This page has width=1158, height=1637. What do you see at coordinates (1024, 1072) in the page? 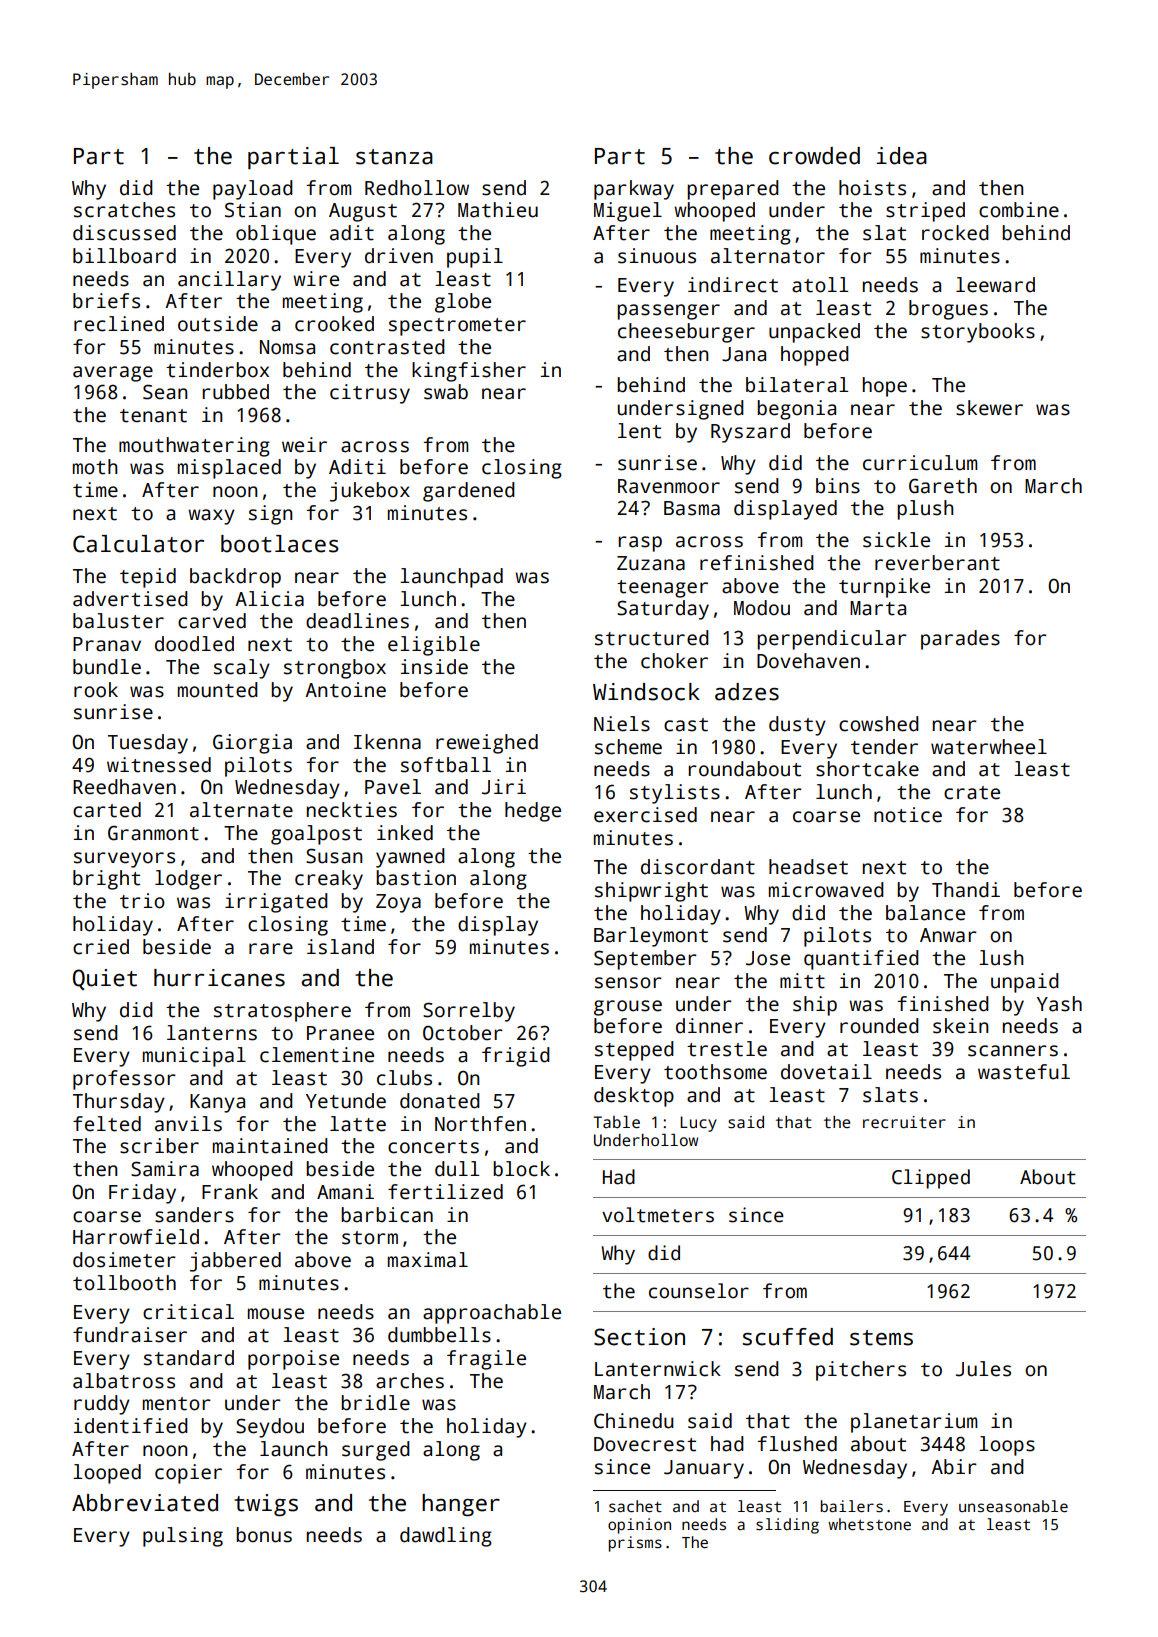
I see `wasteful` at bounding box center [1024, 1072].
